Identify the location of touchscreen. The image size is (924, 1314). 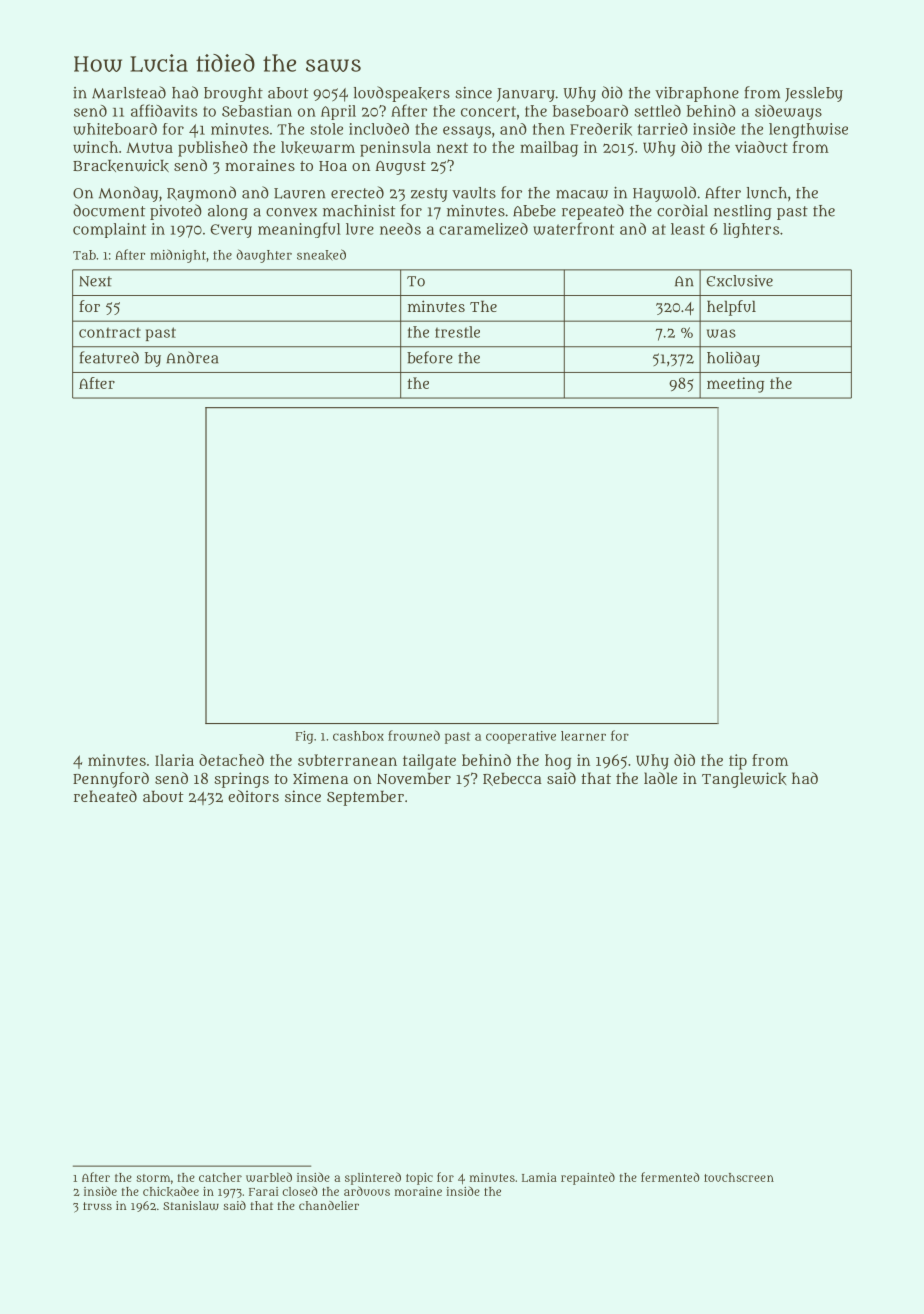
(739, 1177).
